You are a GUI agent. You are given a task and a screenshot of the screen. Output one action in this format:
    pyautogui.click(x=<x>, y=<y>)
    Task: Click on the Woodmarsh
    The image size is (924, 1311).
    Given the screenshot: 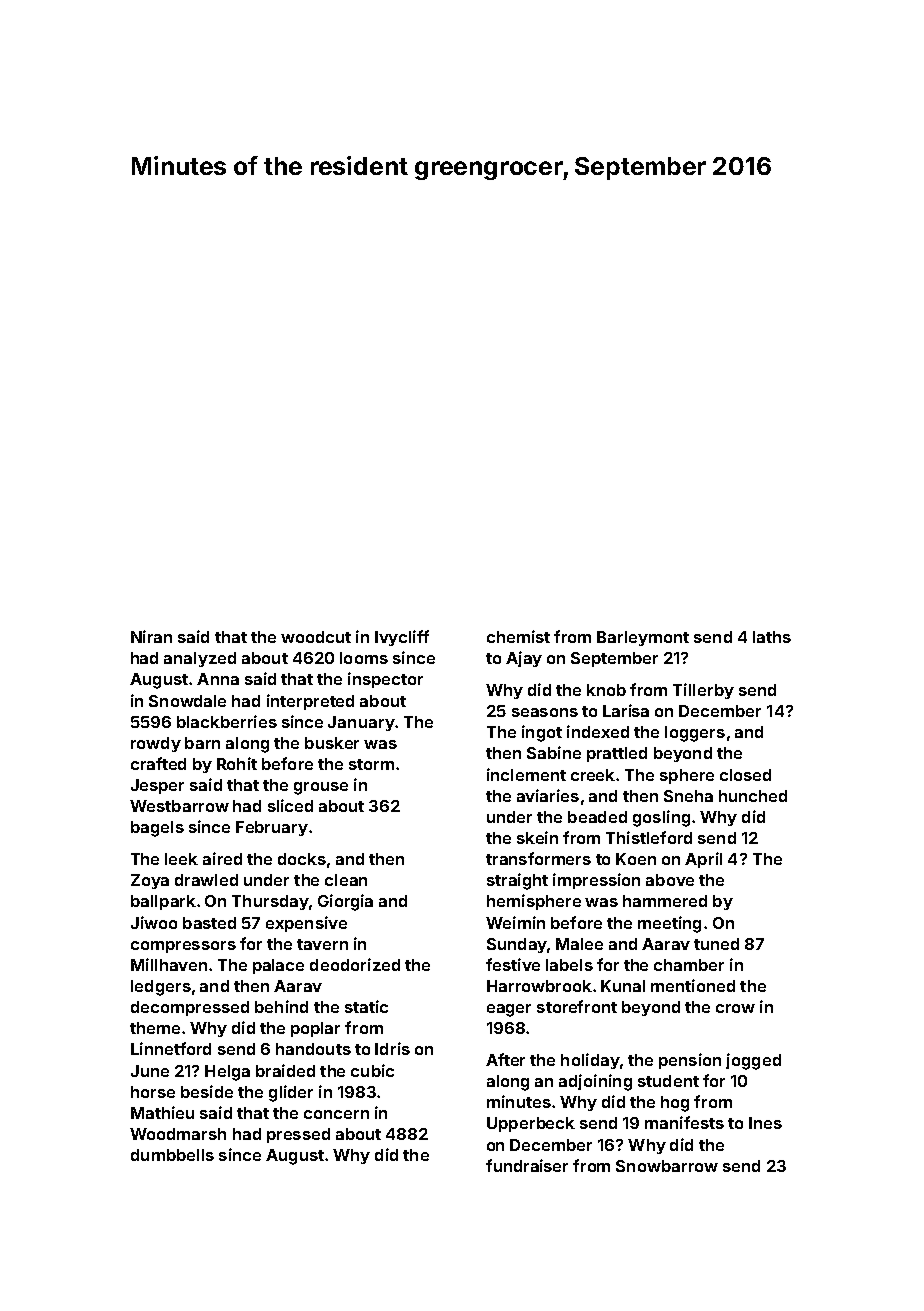 What is the action you would take?
    pyautogui.click(x=178, y=1134)
